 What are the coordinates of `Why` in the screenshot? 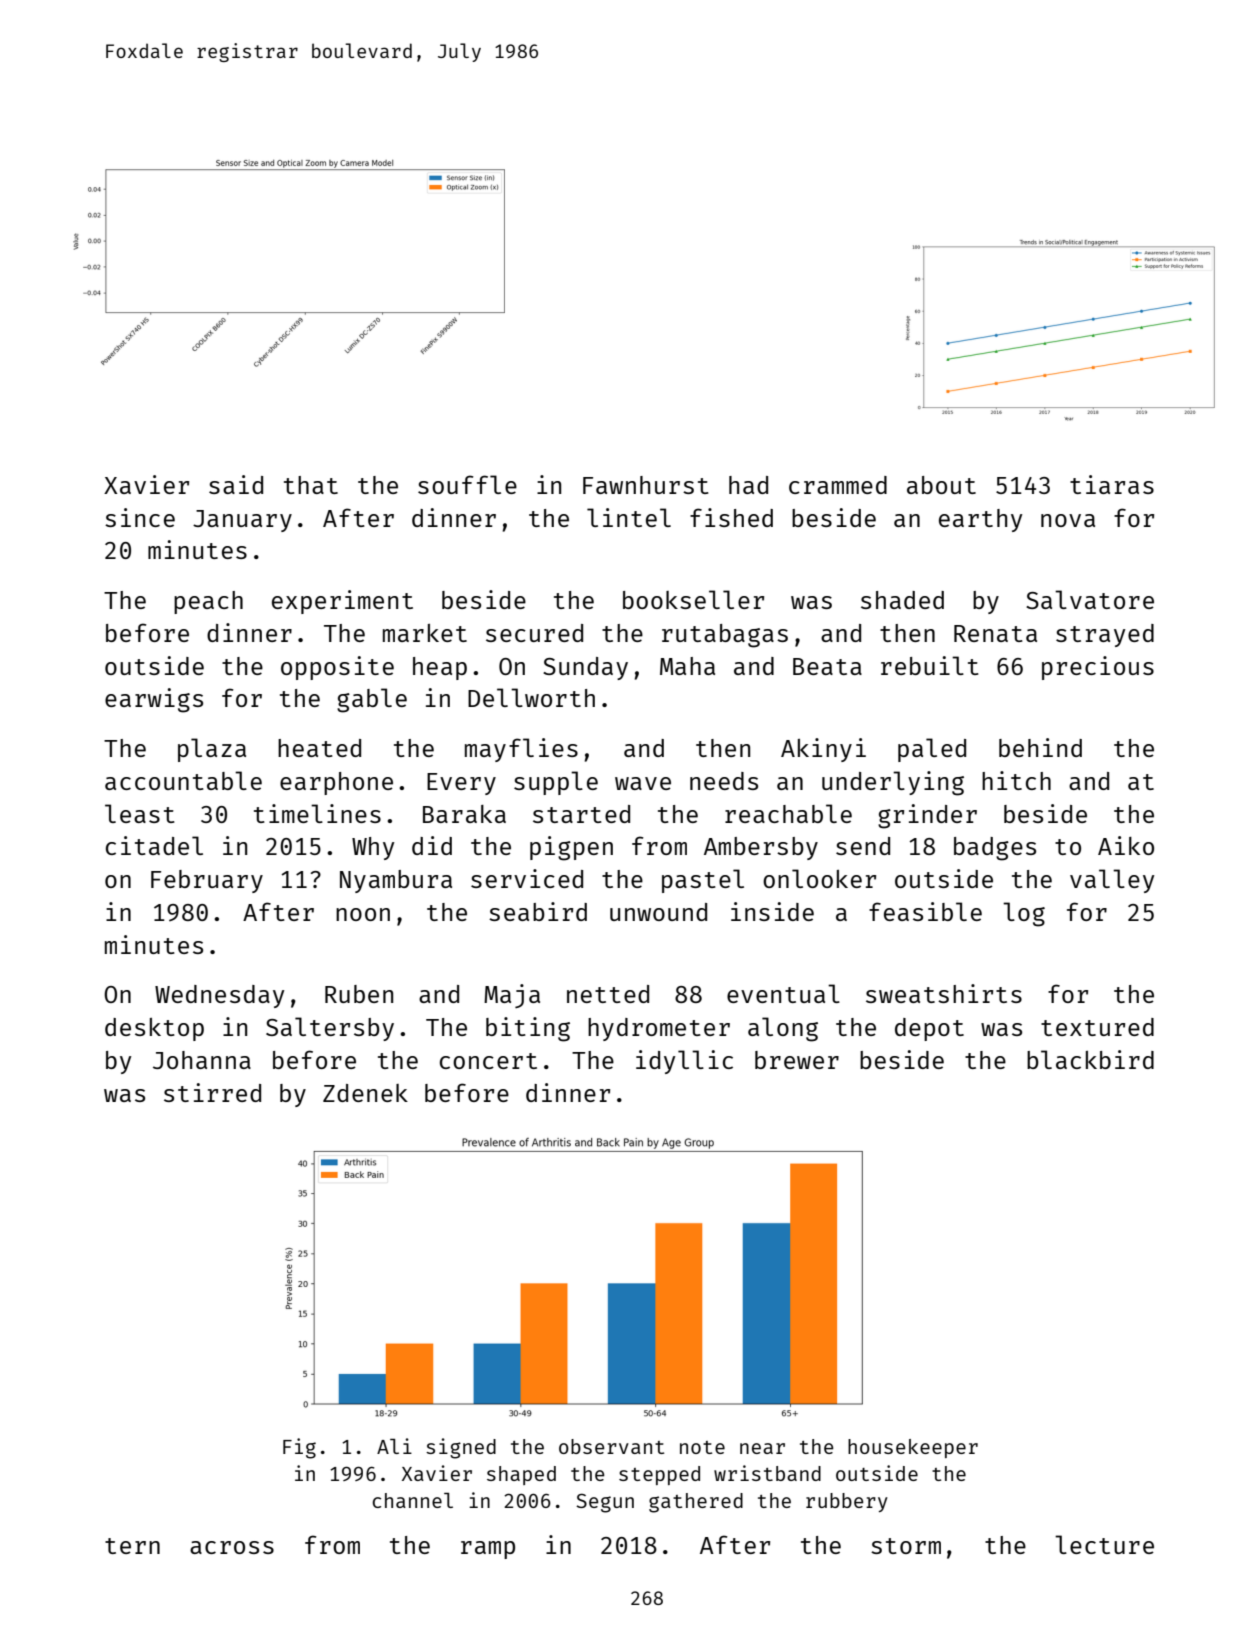 It's located at (373, 848).
